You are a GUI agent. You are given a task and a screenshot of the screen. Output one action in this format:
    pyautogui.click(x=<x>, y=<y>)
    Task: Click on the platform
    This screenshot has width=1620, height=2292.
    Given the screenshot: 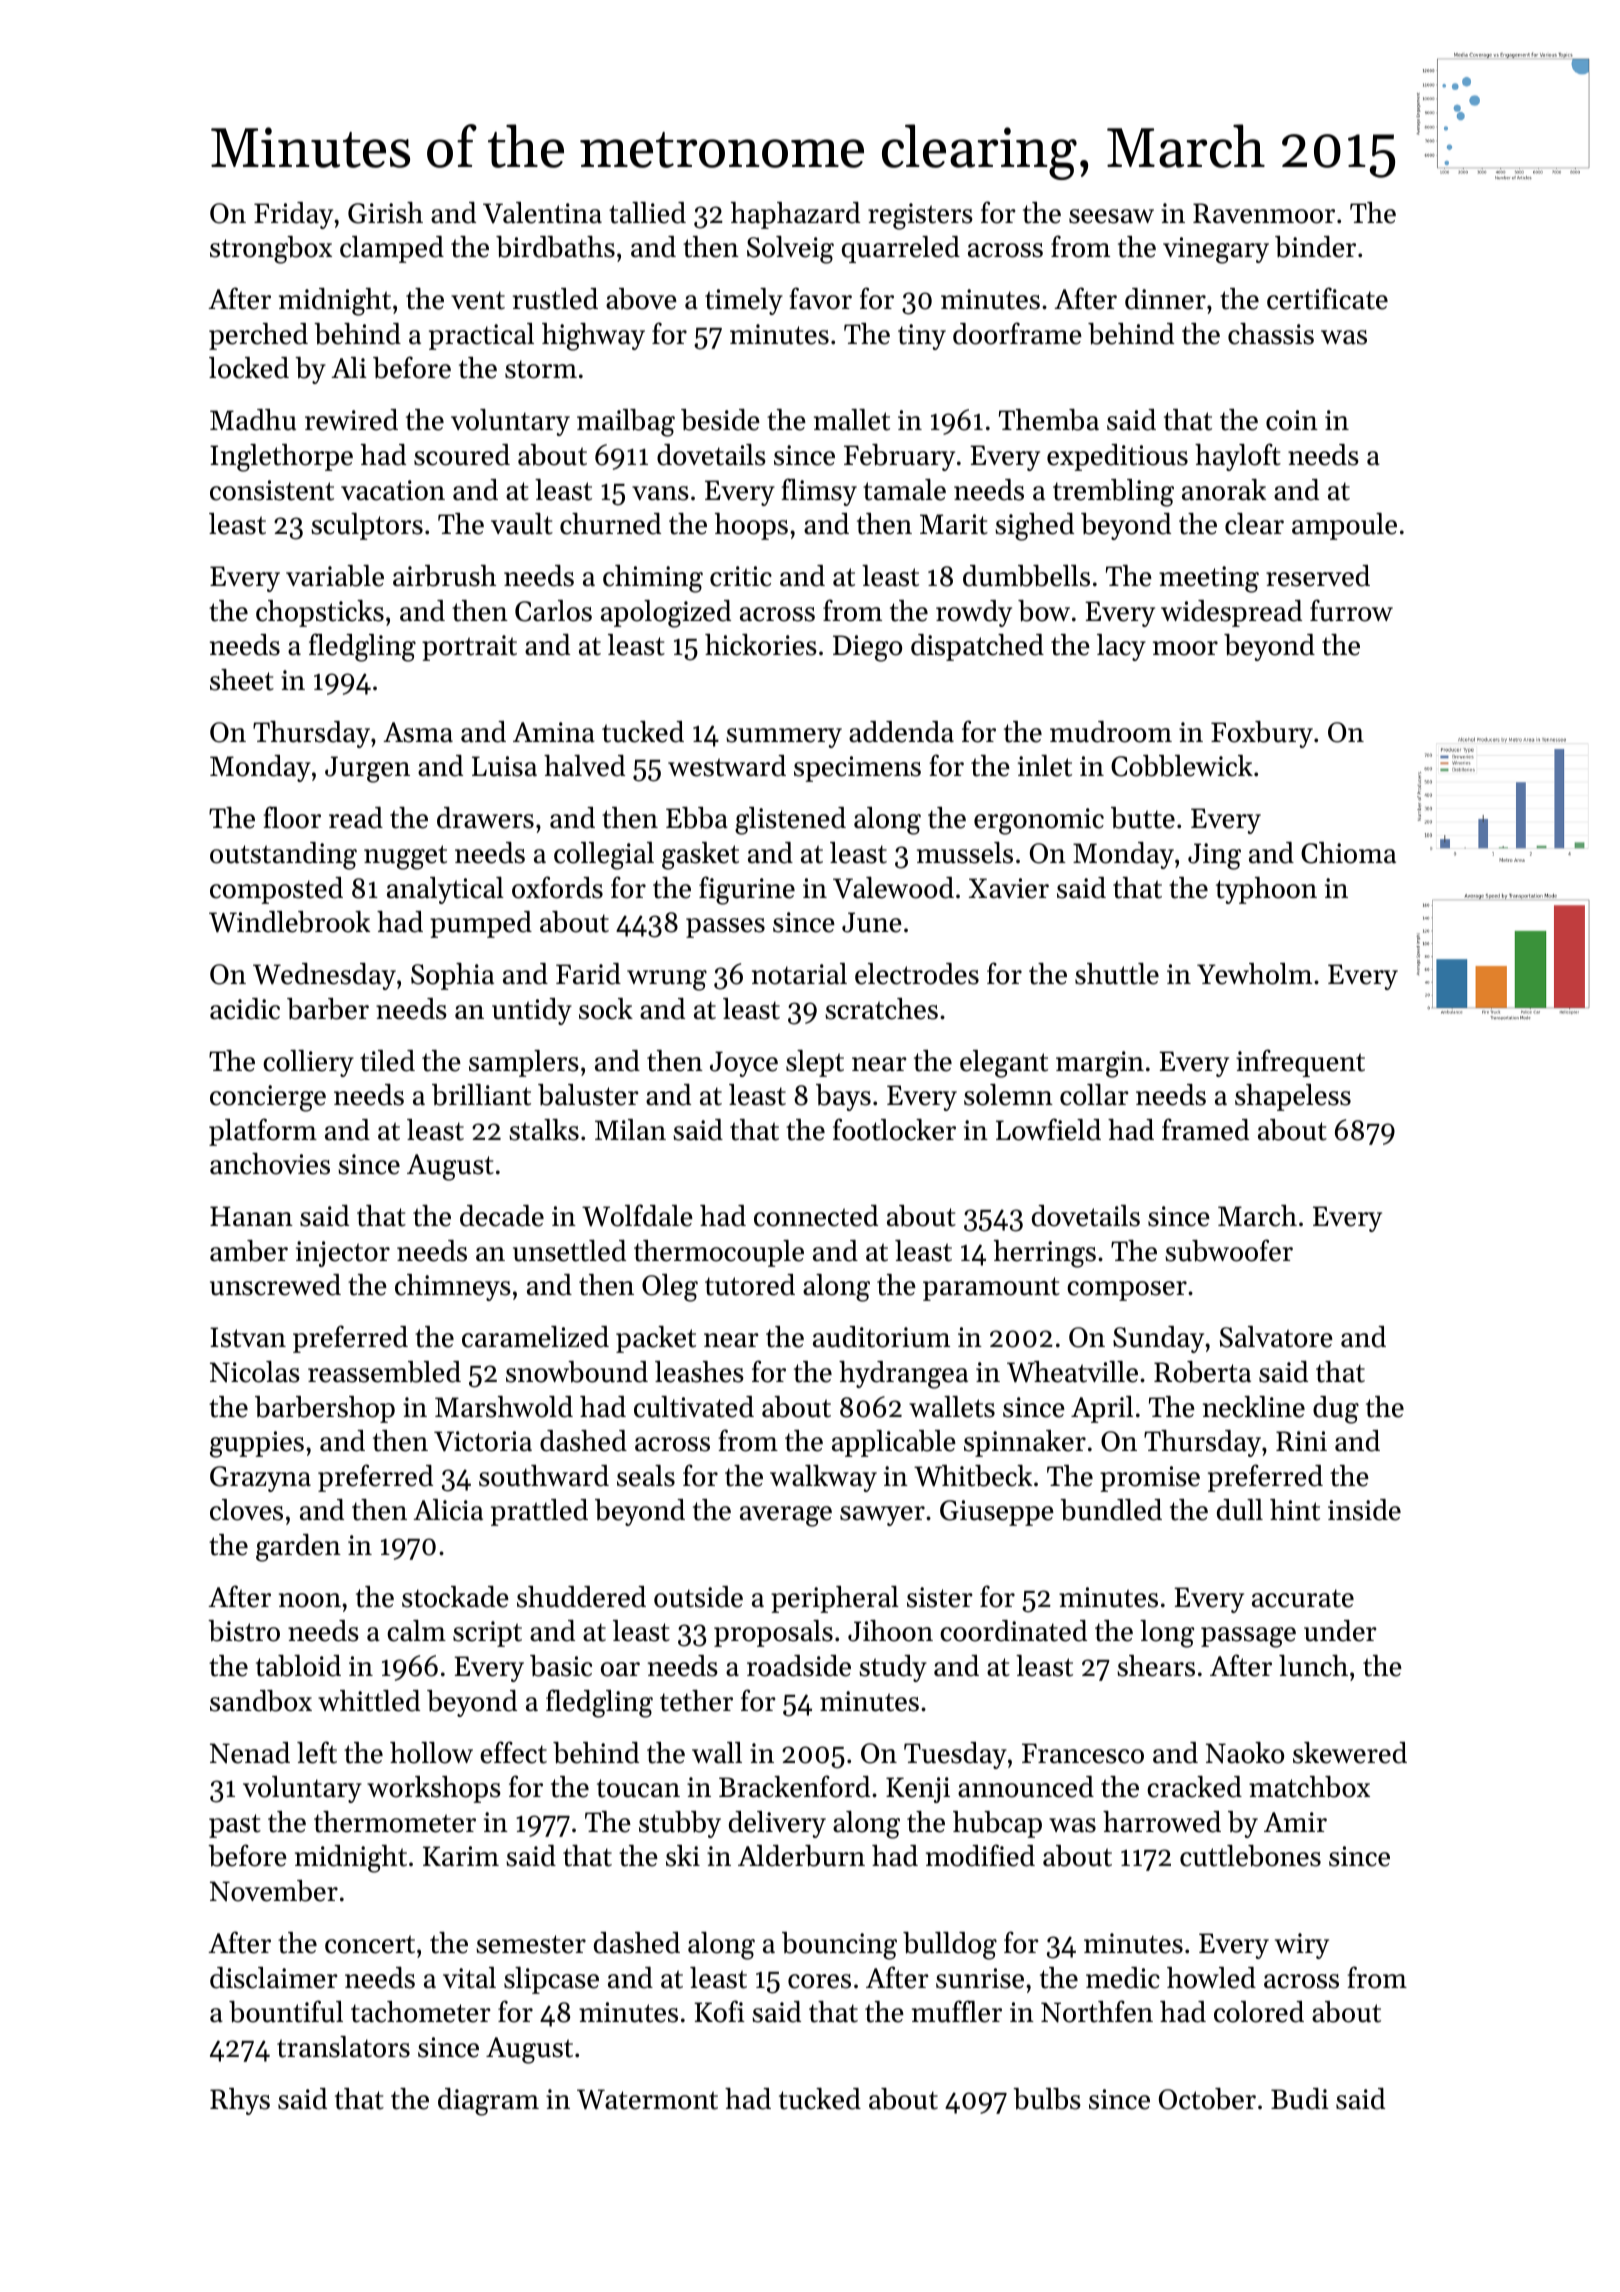 What is the action you would take?
    pyautogui.click(x=263, y=1132)
